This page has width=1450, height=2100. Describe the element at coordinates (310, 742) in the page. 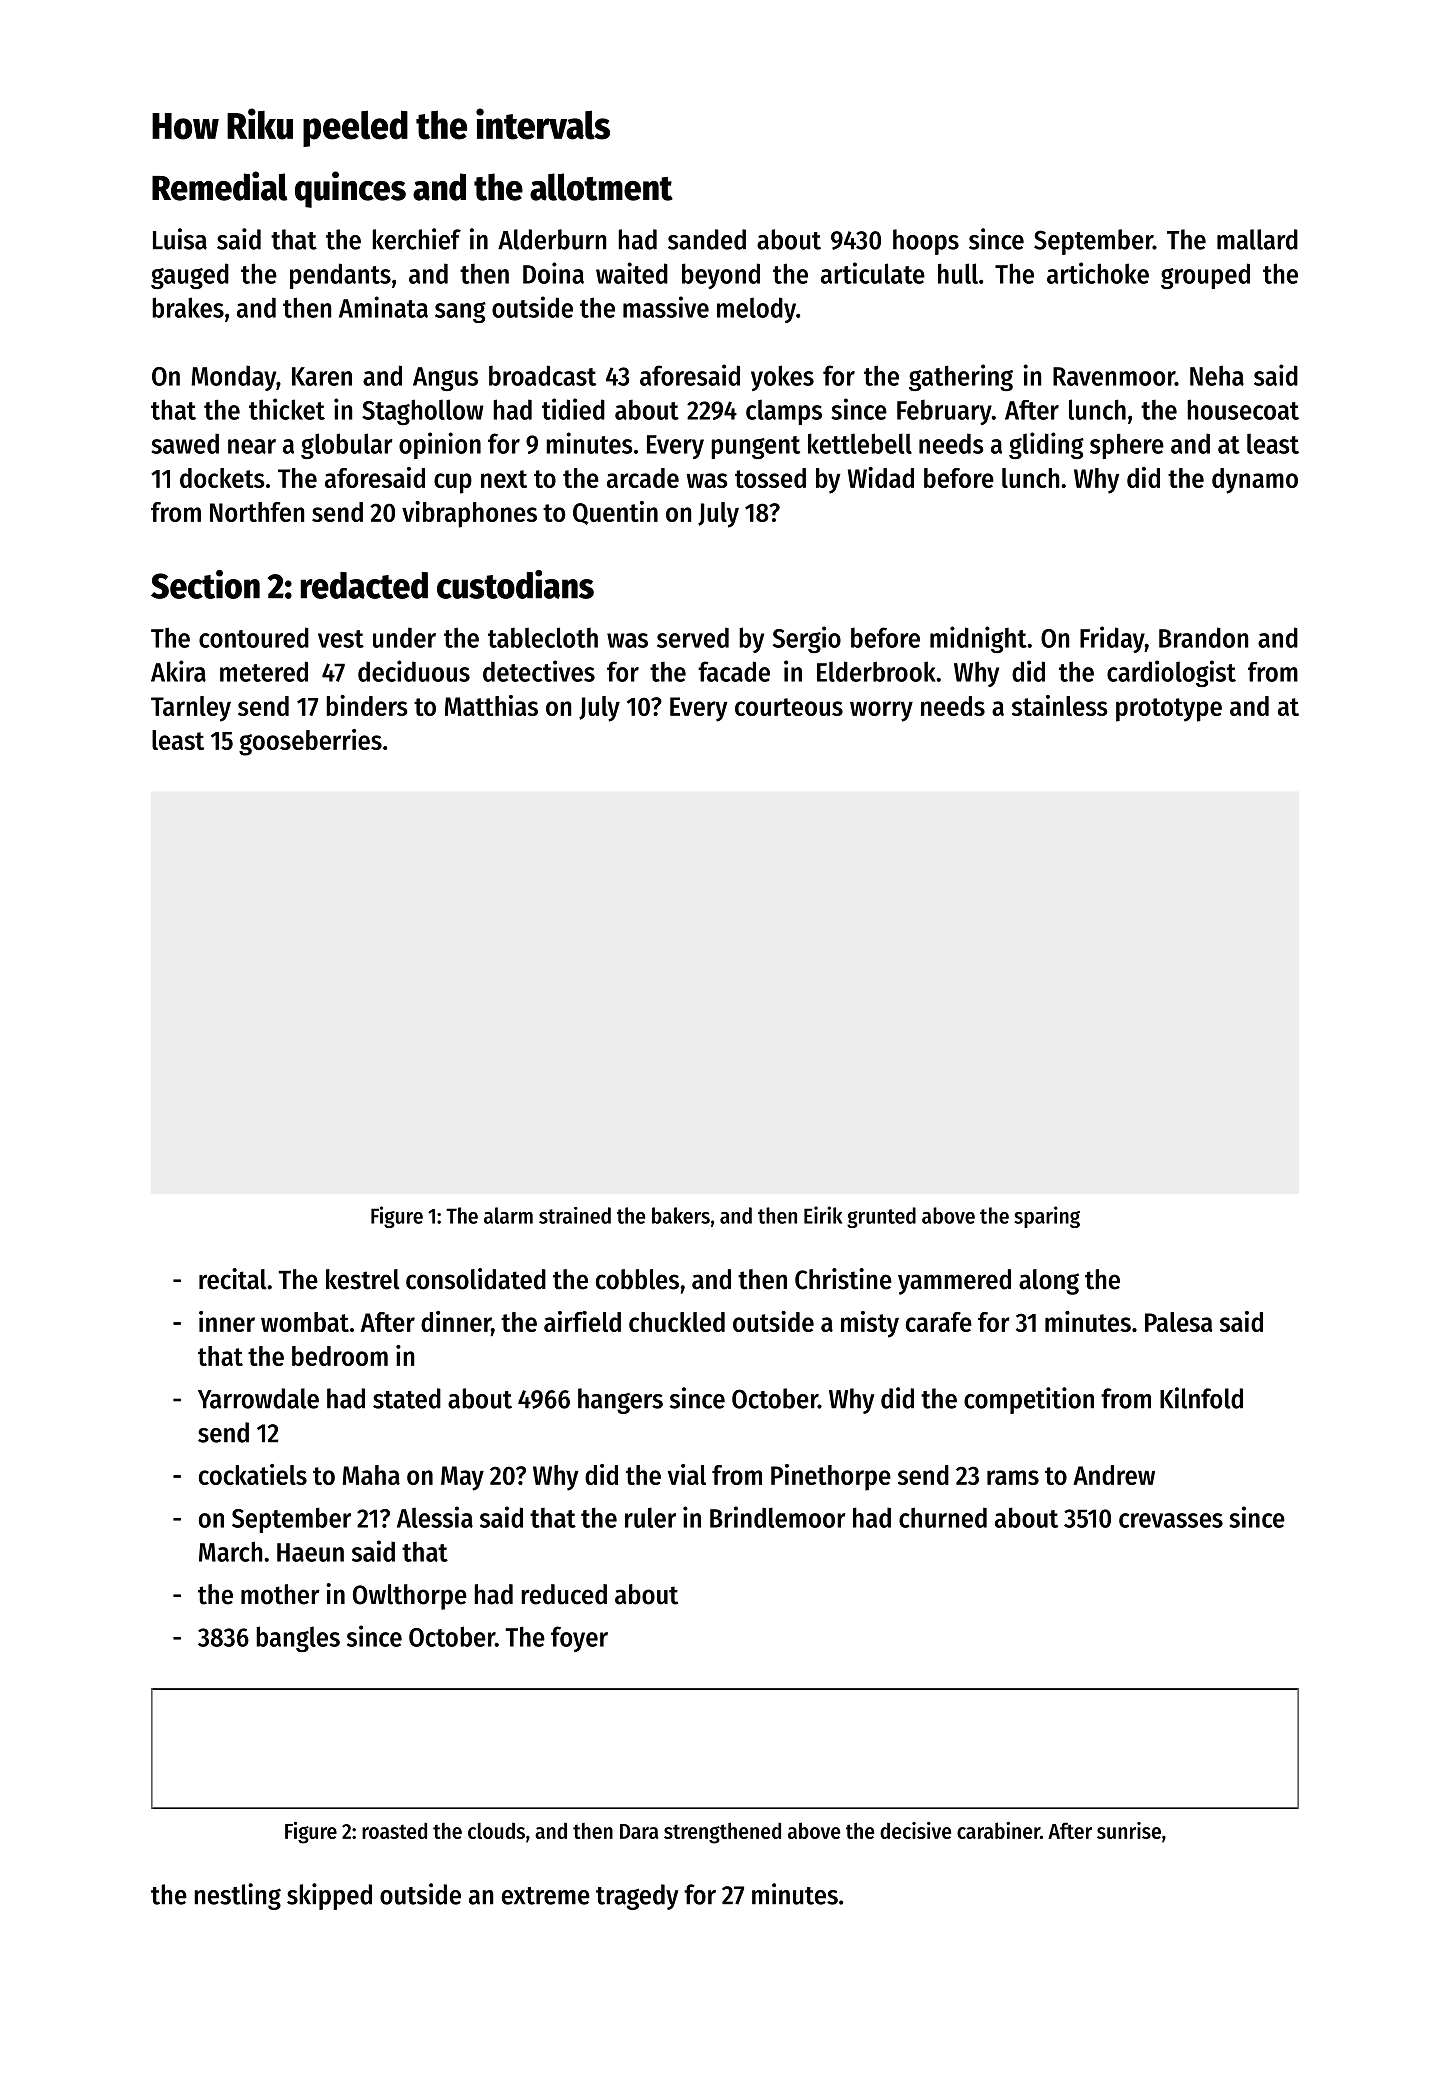

I see `gooseberries` at that location.
